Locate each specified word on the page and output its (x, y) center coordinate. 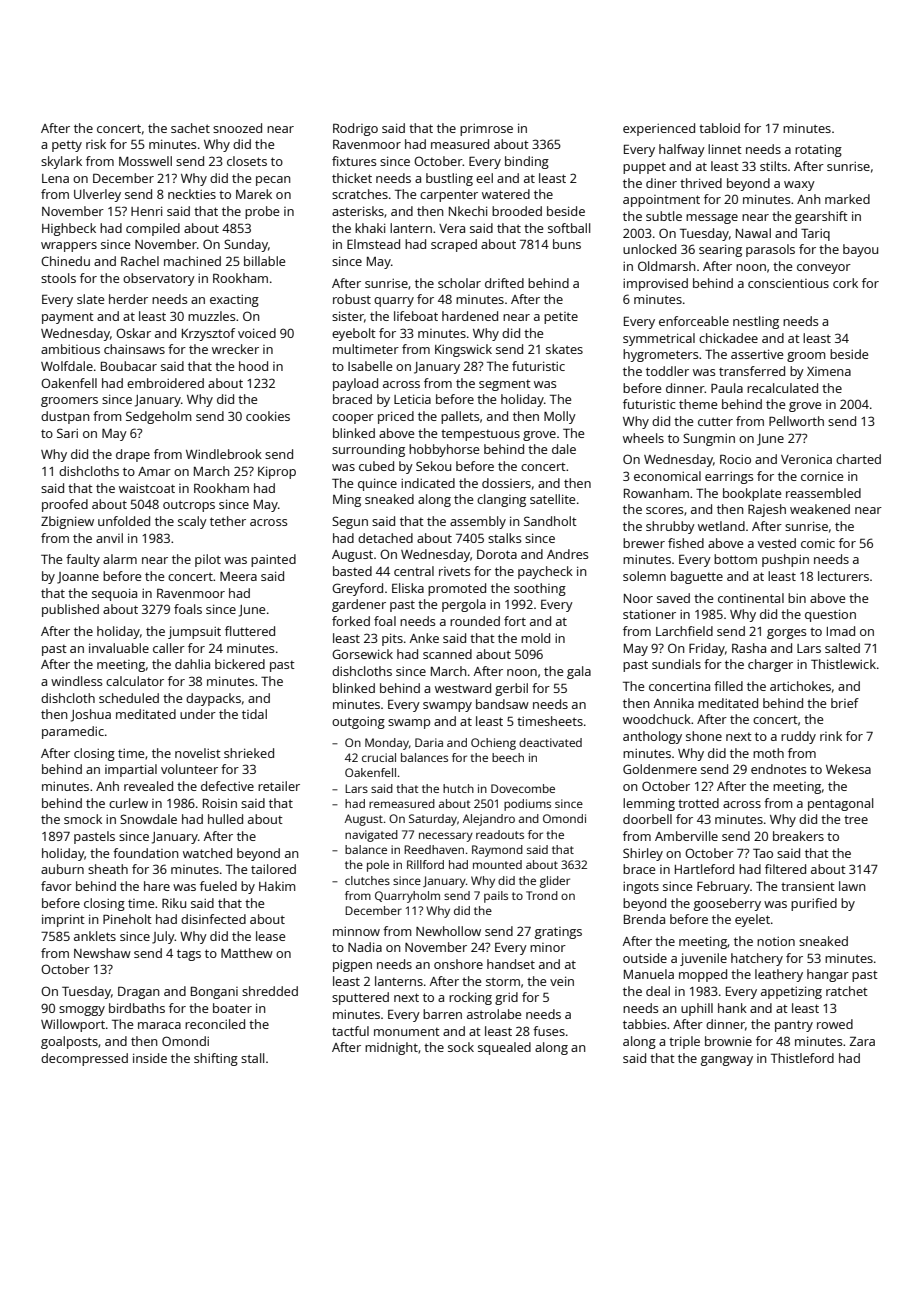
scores (664, 510)
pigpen (352, 966)
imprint (63, 920)
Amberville (686, 836)
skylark (61, 162)
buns (567, 244)
